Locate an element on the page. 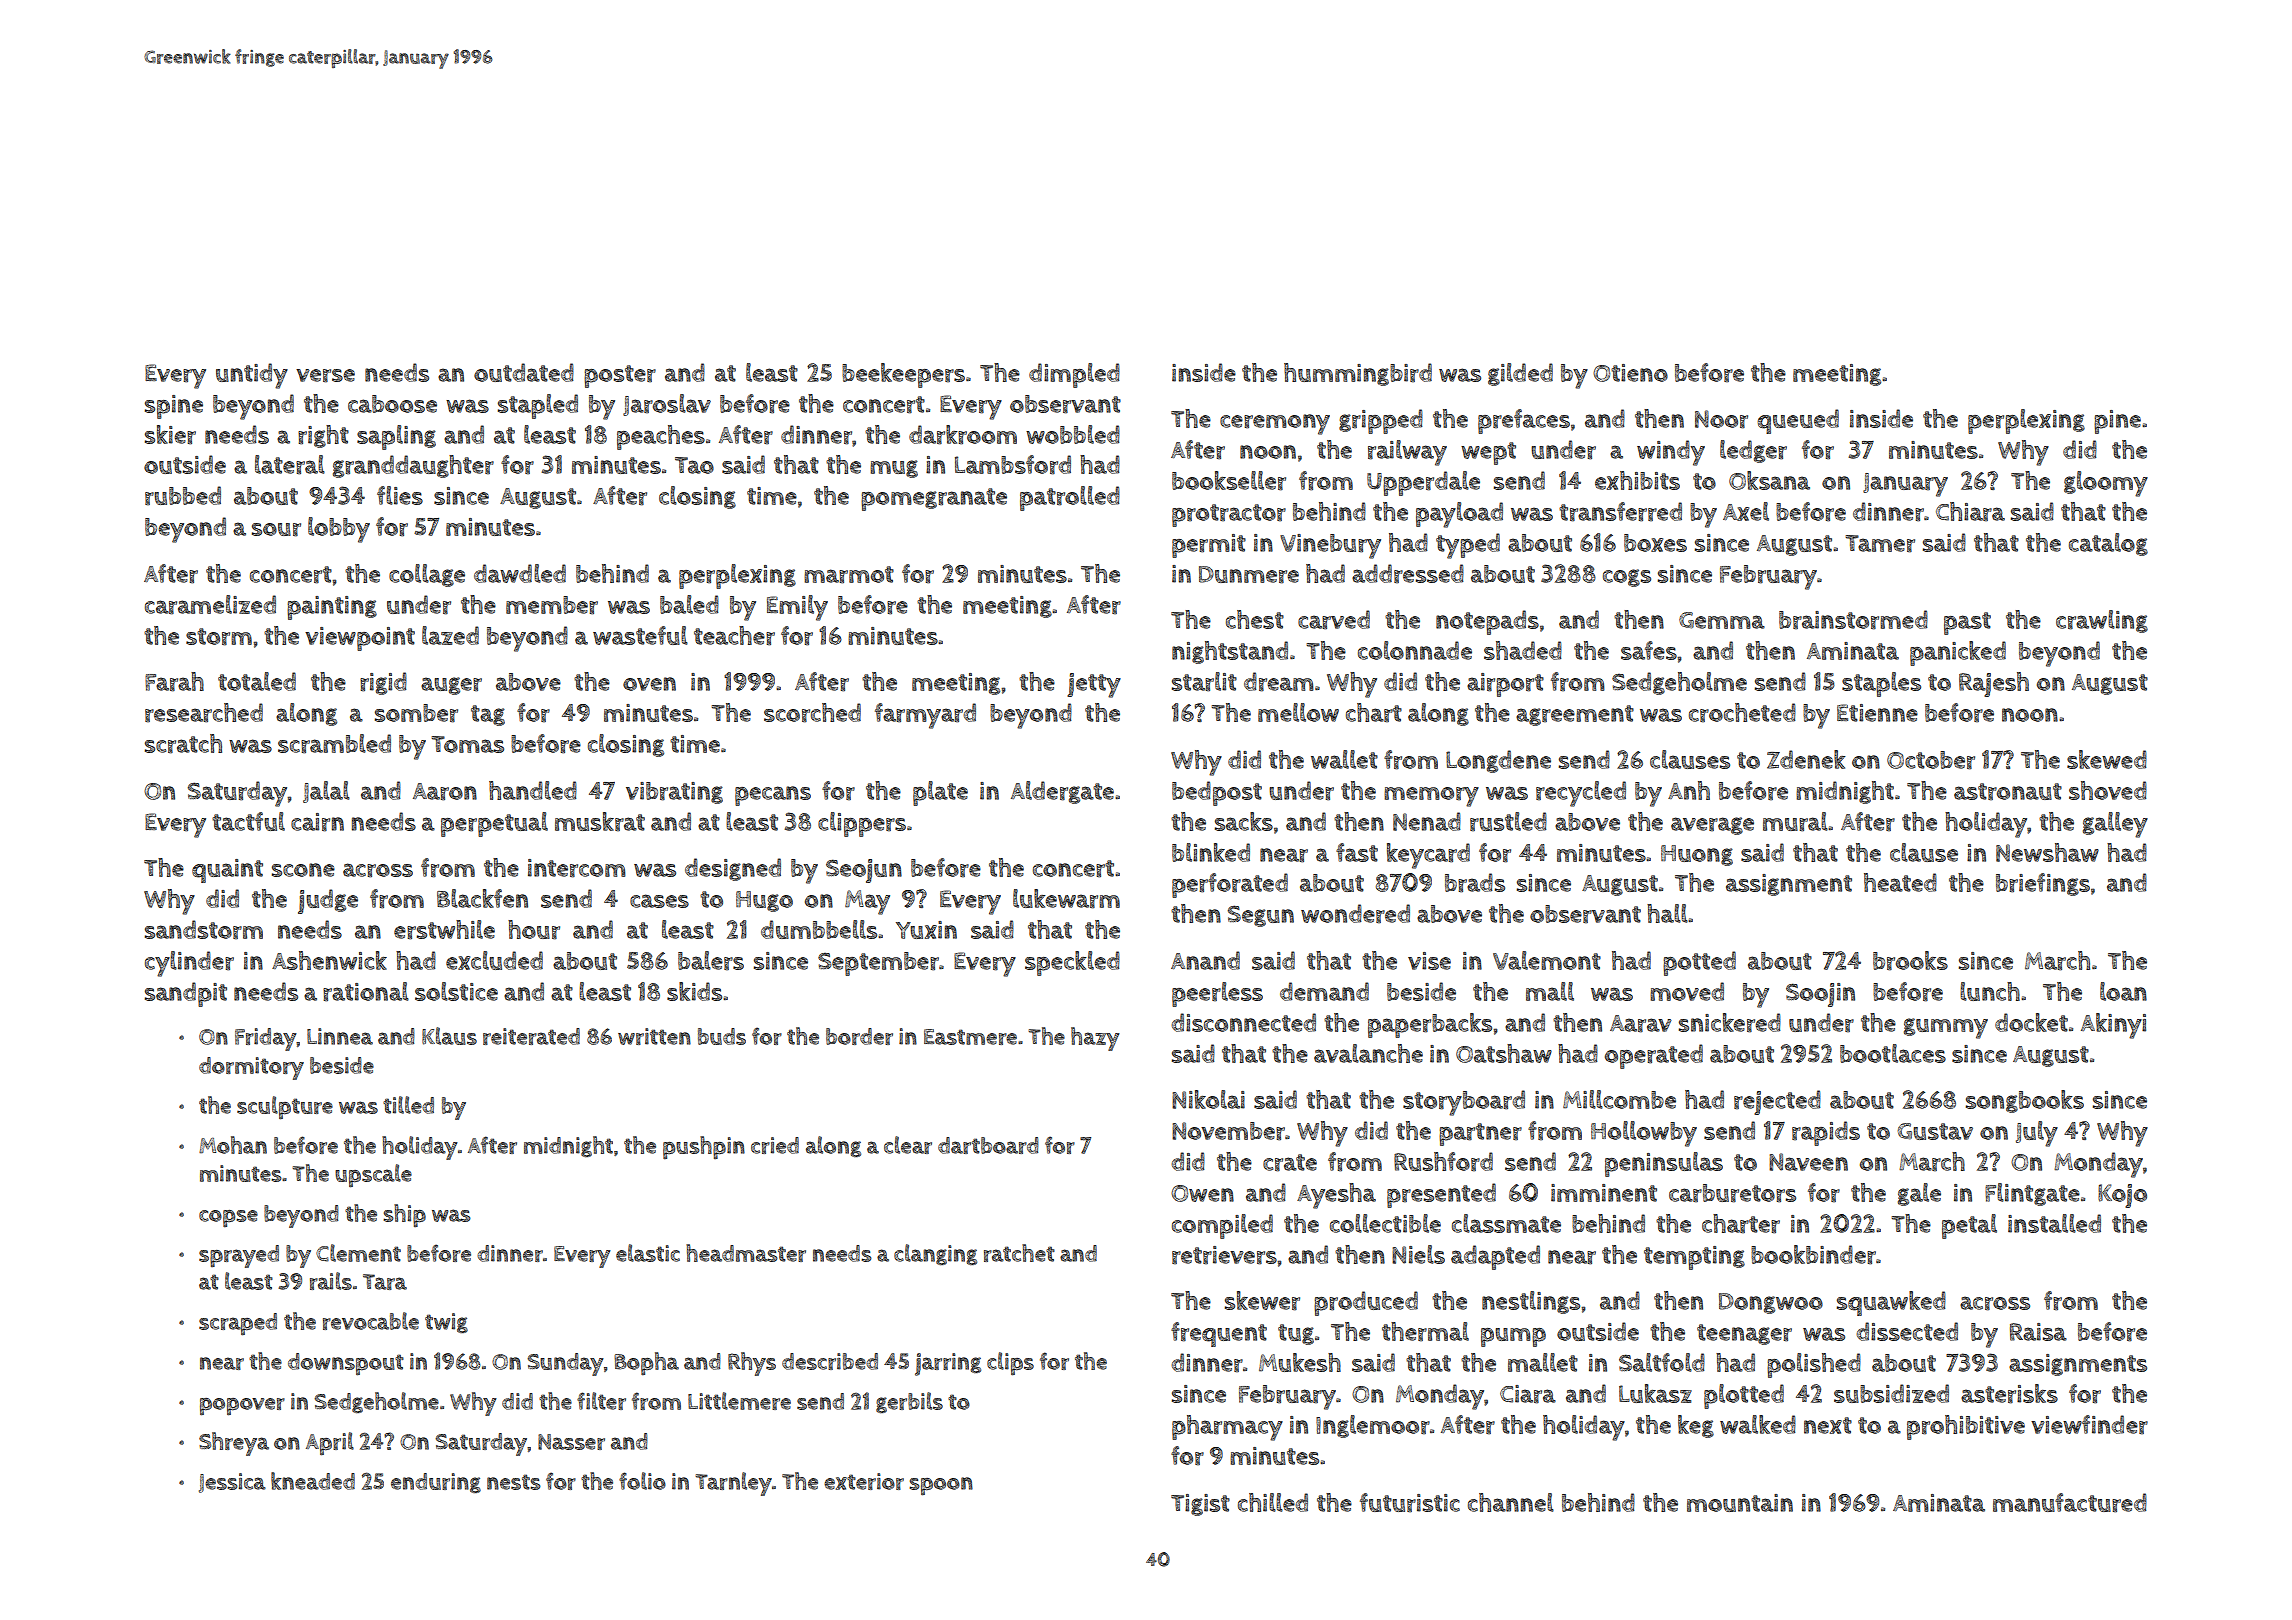  sapling is located at coordinates (396, 437).
